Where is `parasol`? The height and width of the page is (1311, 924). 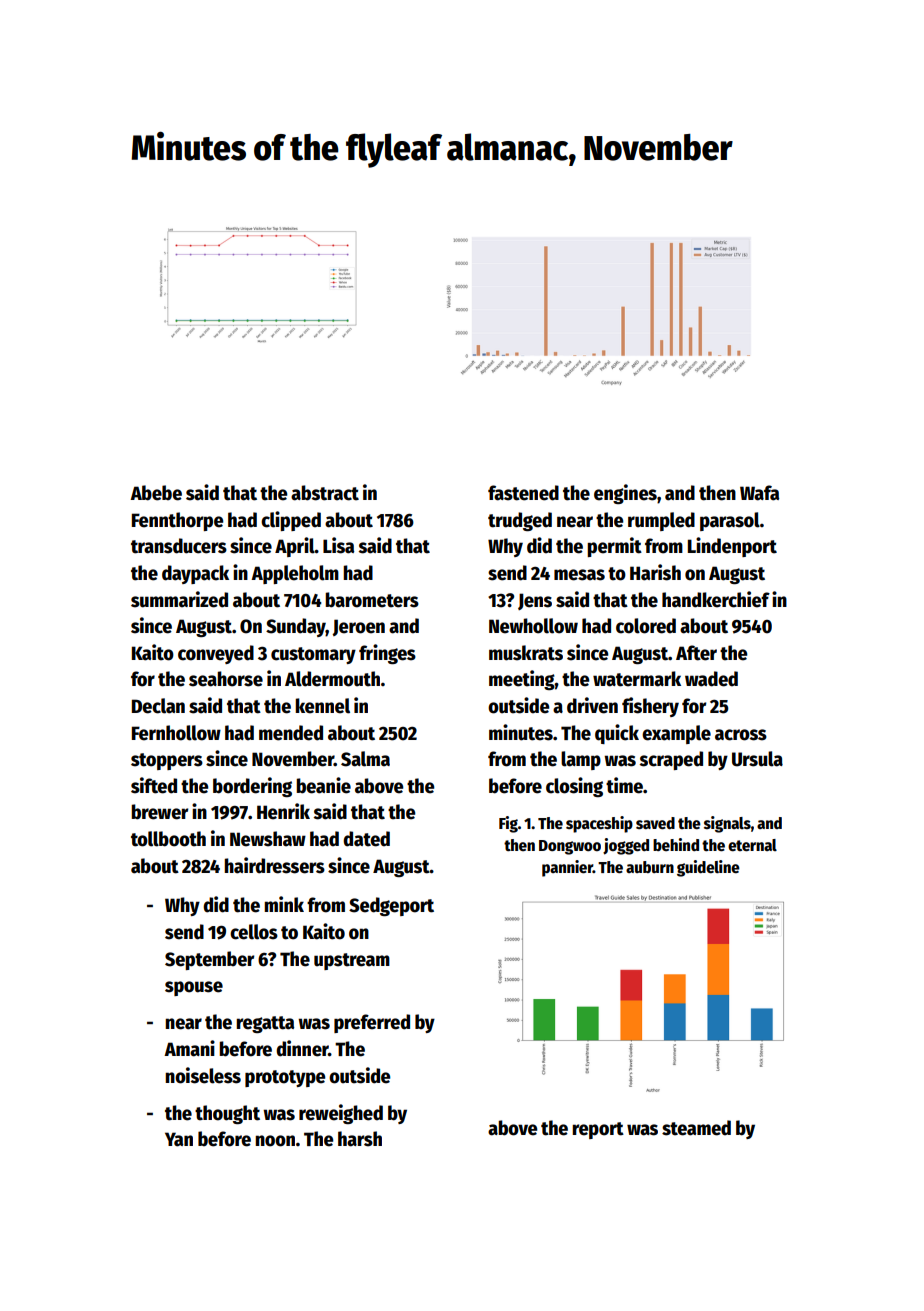 parasol is located at coordinates (730, 521).
